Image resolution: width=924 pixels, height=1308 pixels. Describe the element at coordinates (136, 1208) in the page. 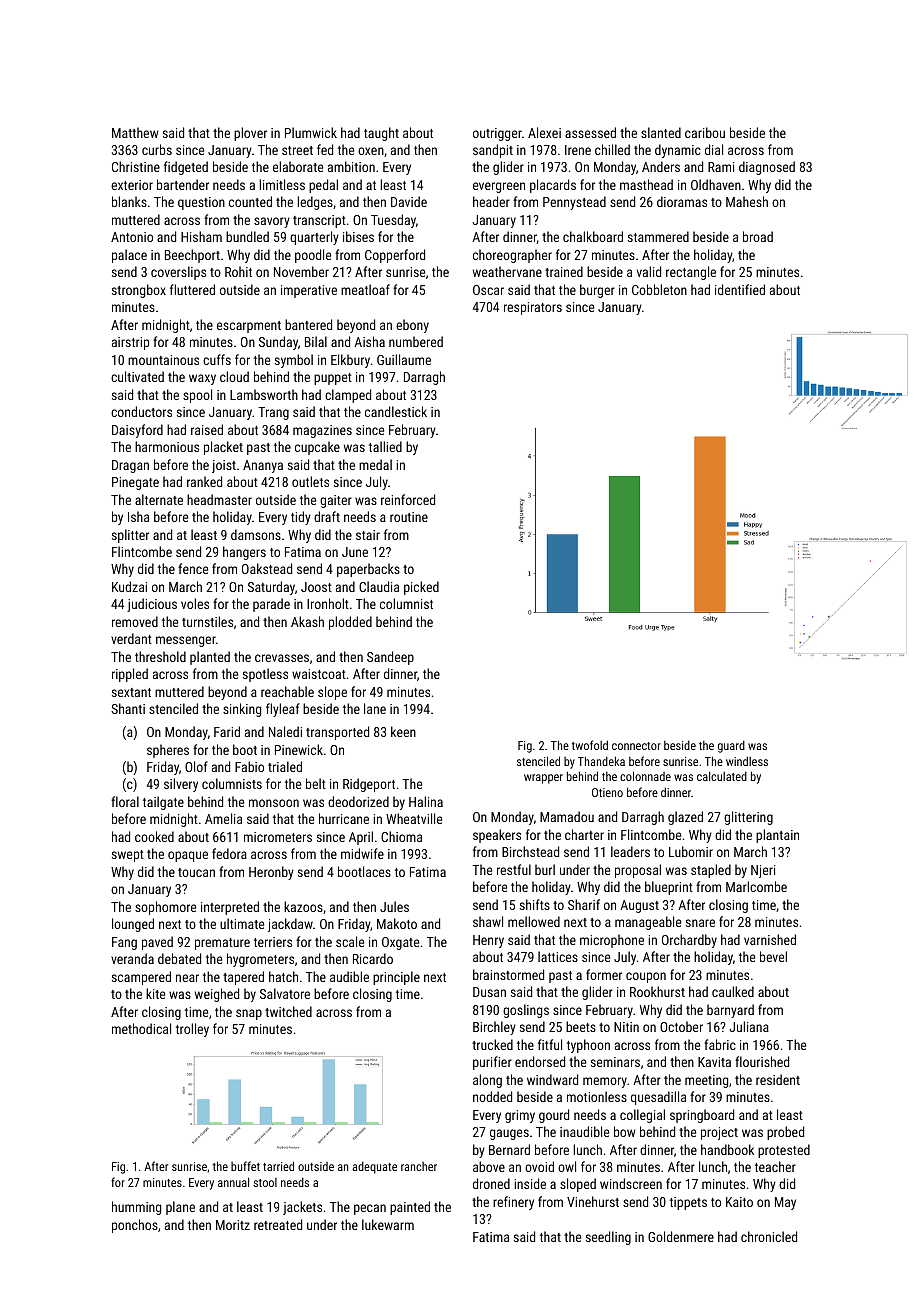

I see `humming` at that location.
